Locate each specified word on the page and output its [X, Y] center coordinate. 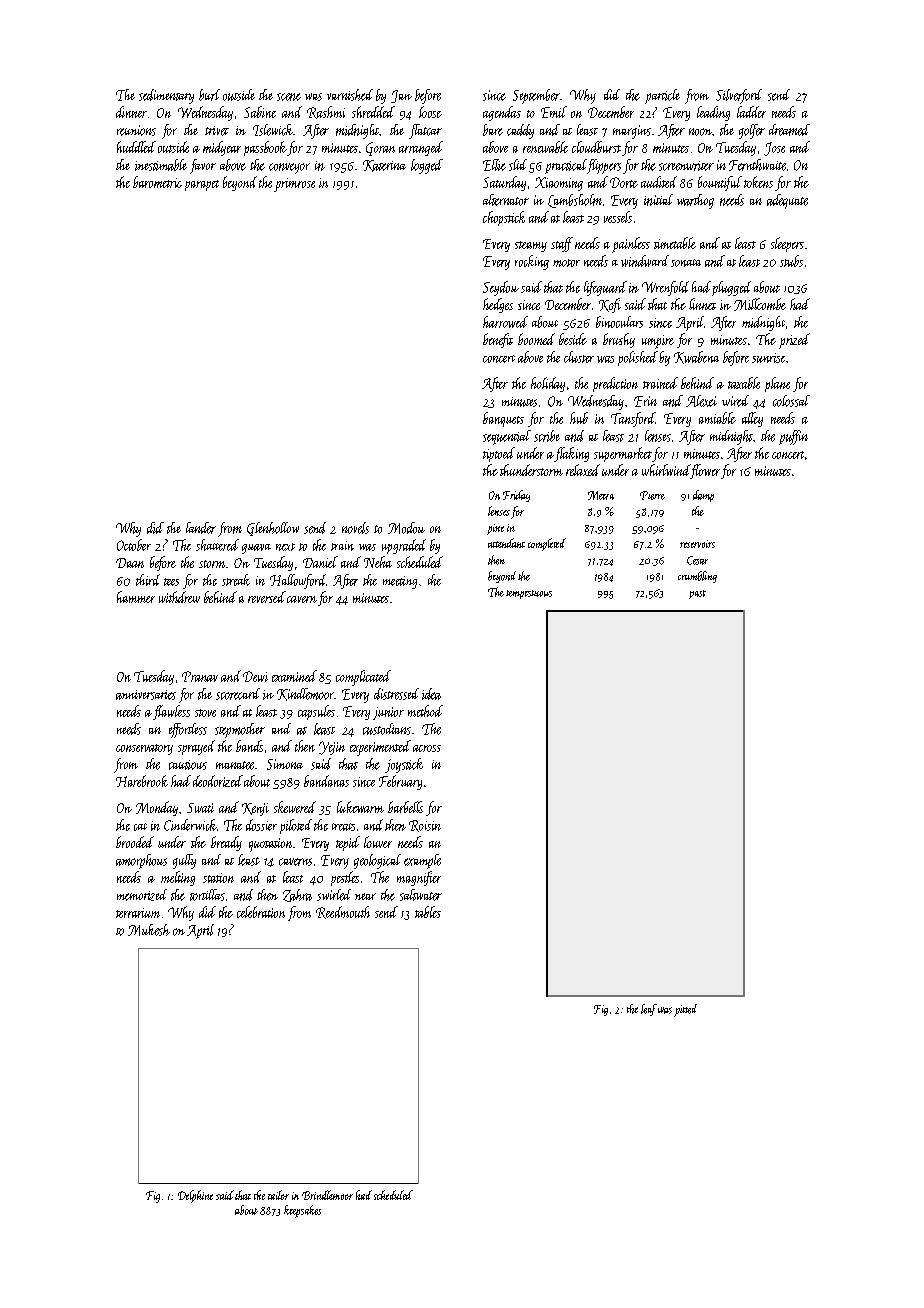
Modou [406, 528]
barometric [157, 182]
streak [236, 580]
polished [638, 358]
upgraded [404, 546]
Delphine [195, 1196]
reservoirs [697, 544]
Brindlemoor [327, 1195]
